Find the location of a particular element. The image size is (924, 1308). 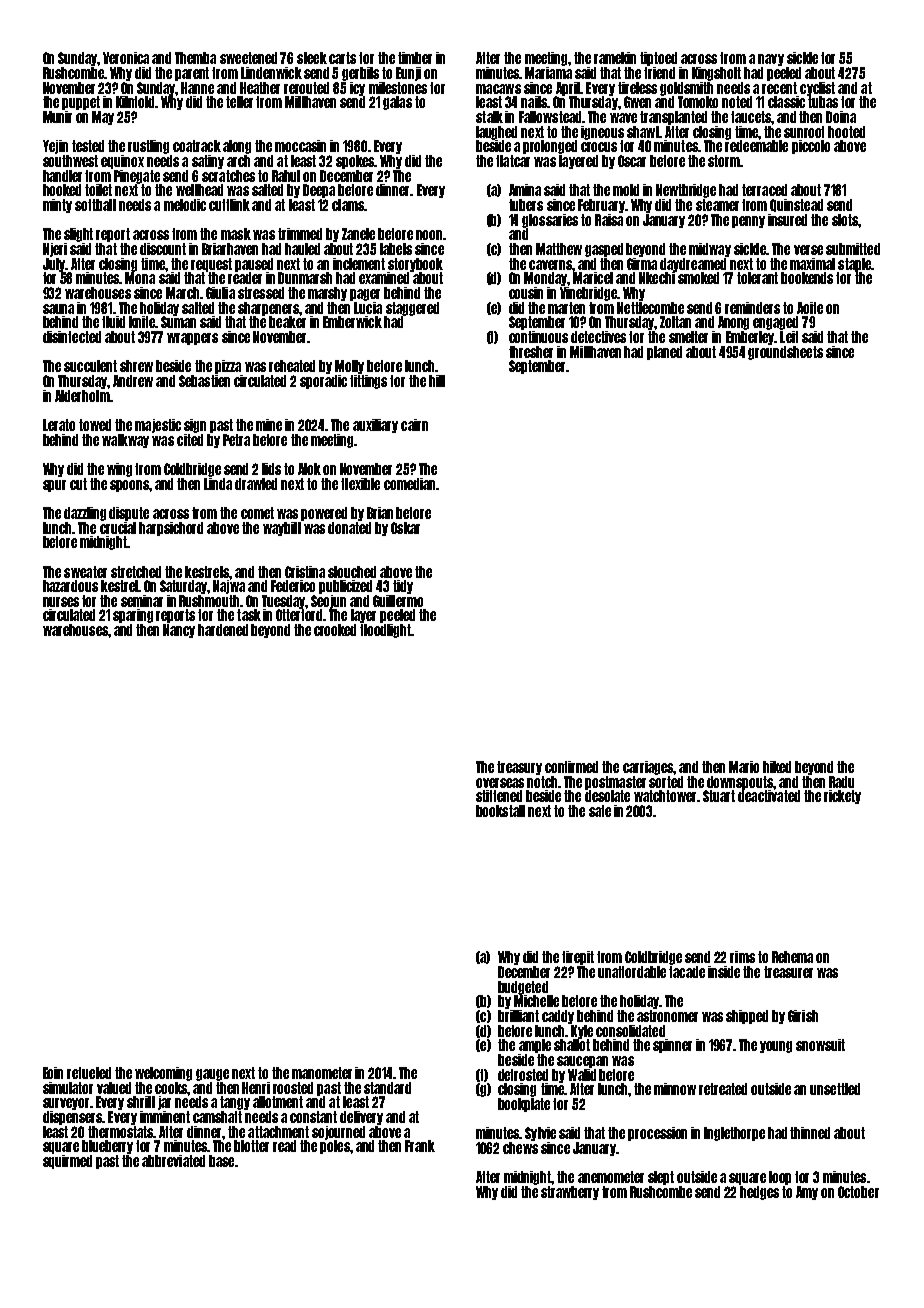

Mariama is located at coordinates (548, 73).
